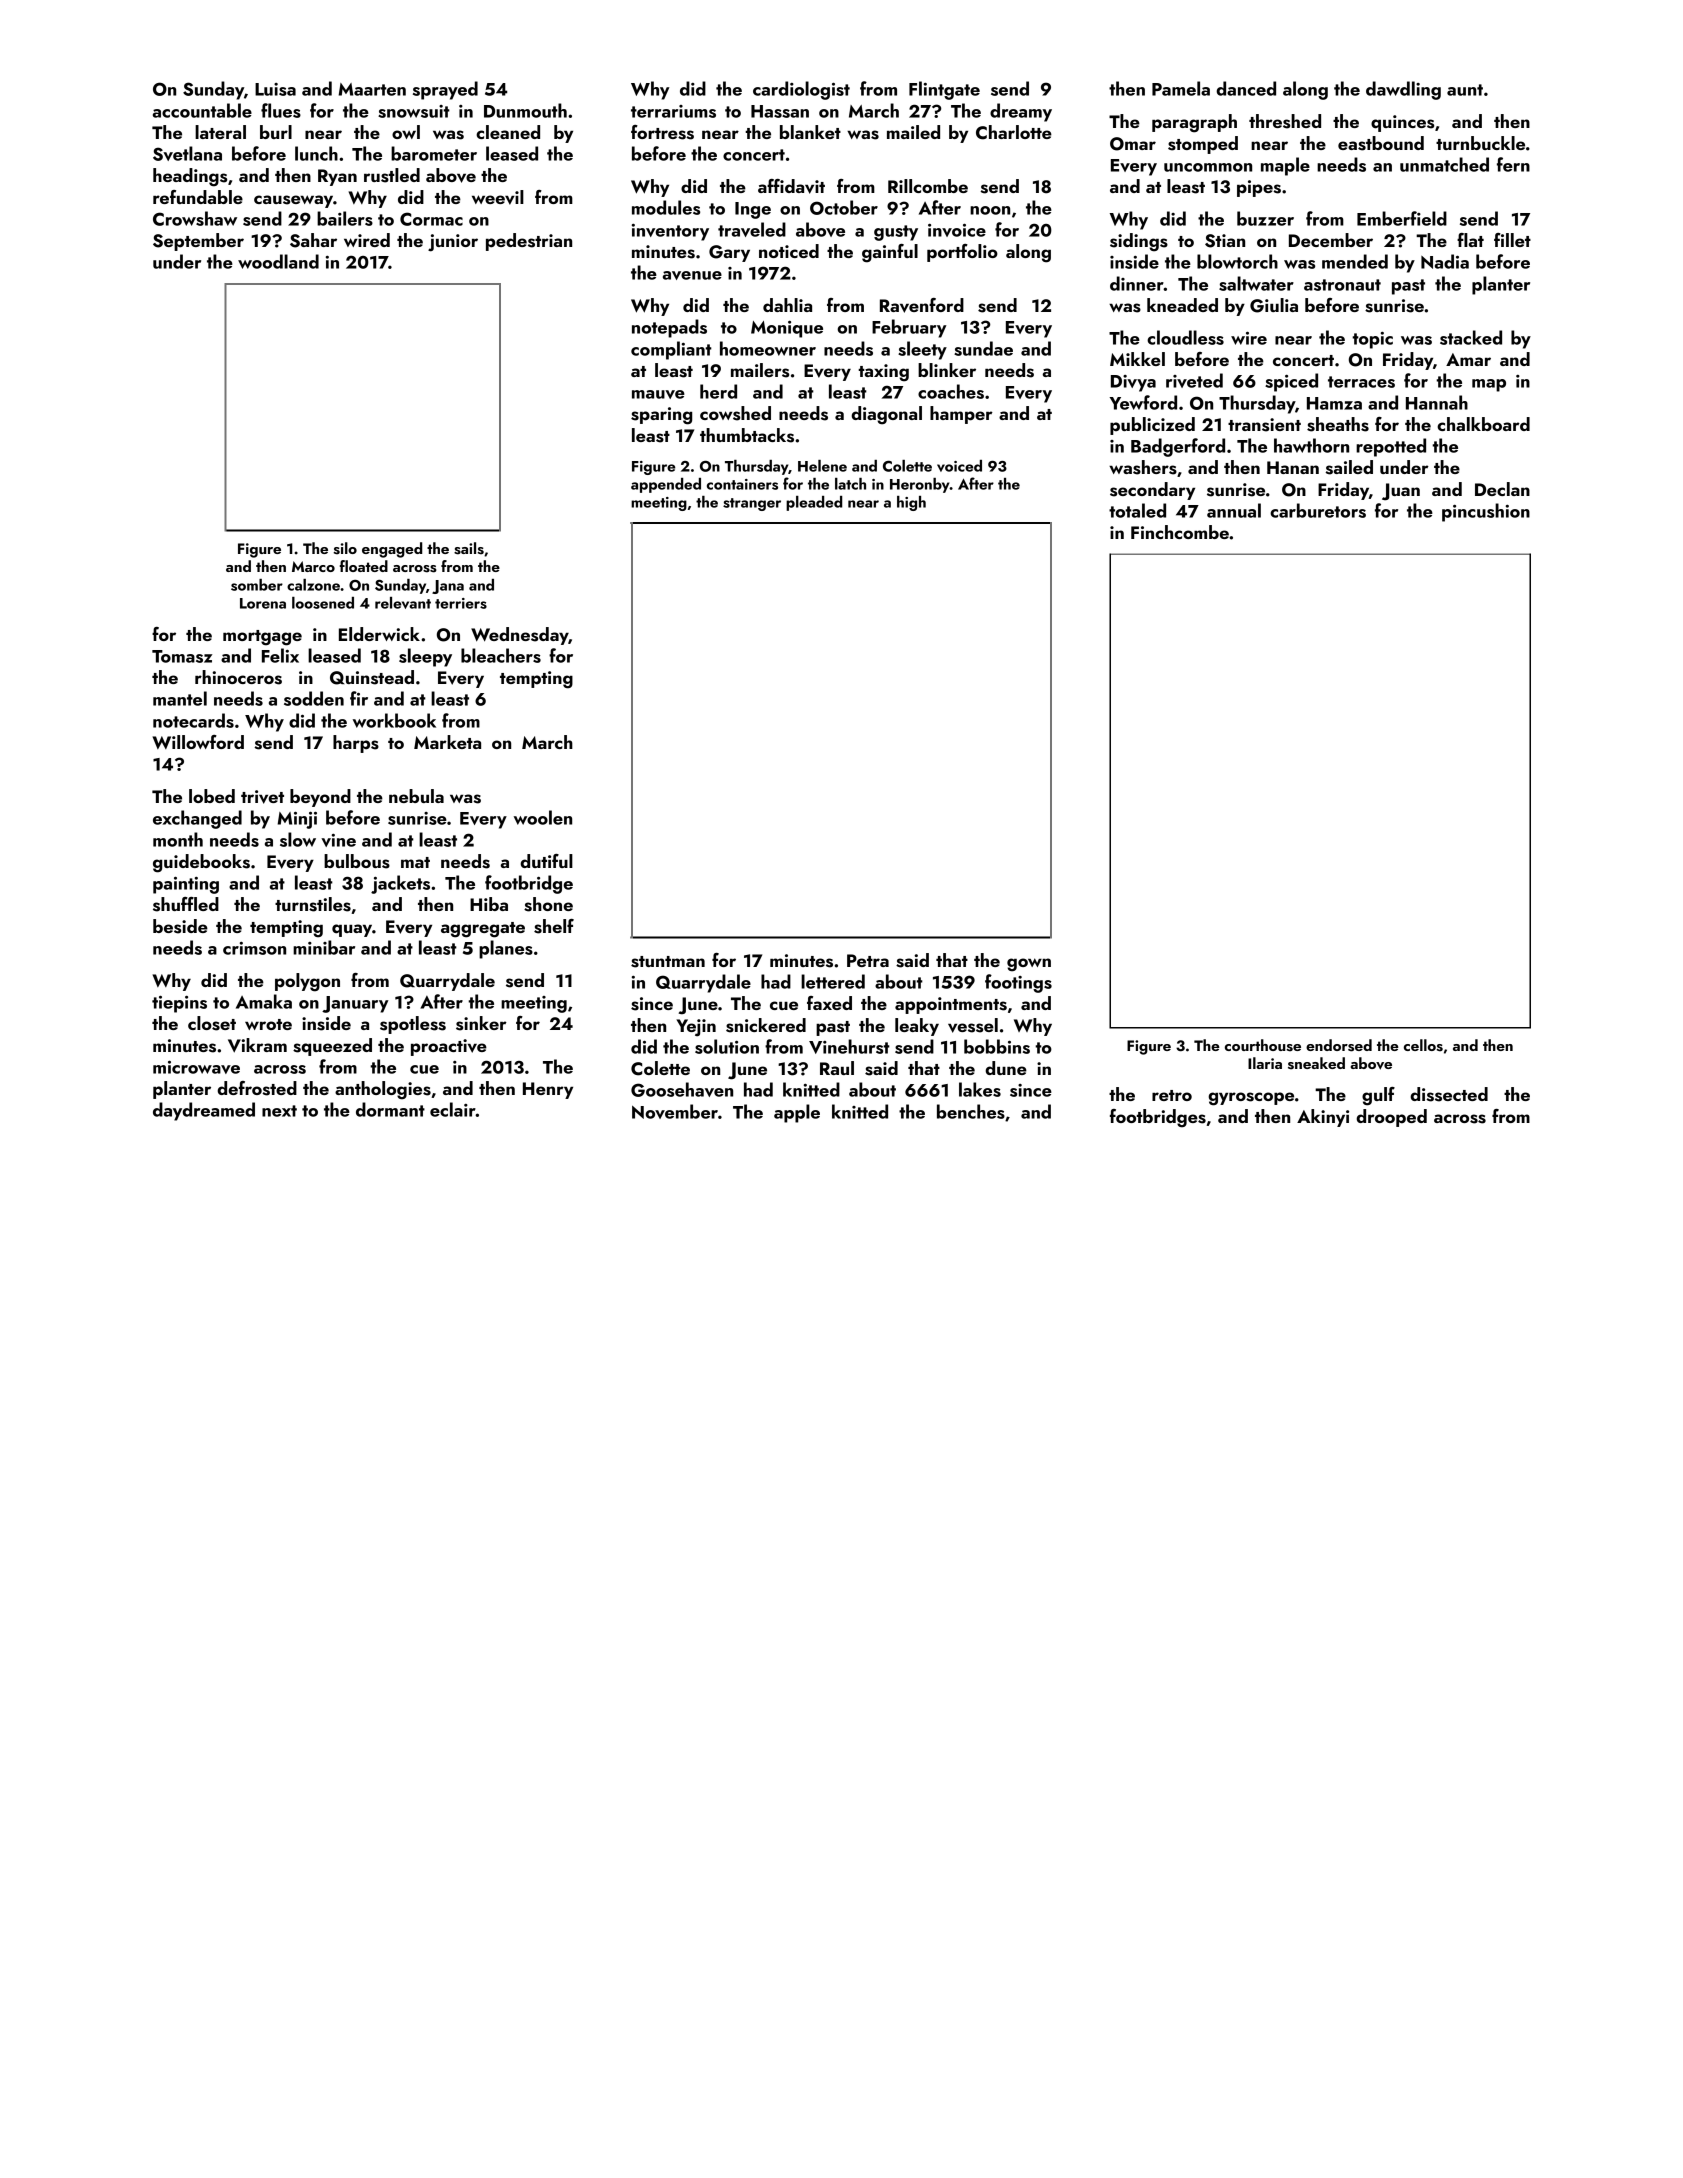 The width and height of the screenshot is (1683, 2178). What do you see at coordinates (445, 90) in the screenshot?
I see `sprayed` at bounding box center [445, 90].
